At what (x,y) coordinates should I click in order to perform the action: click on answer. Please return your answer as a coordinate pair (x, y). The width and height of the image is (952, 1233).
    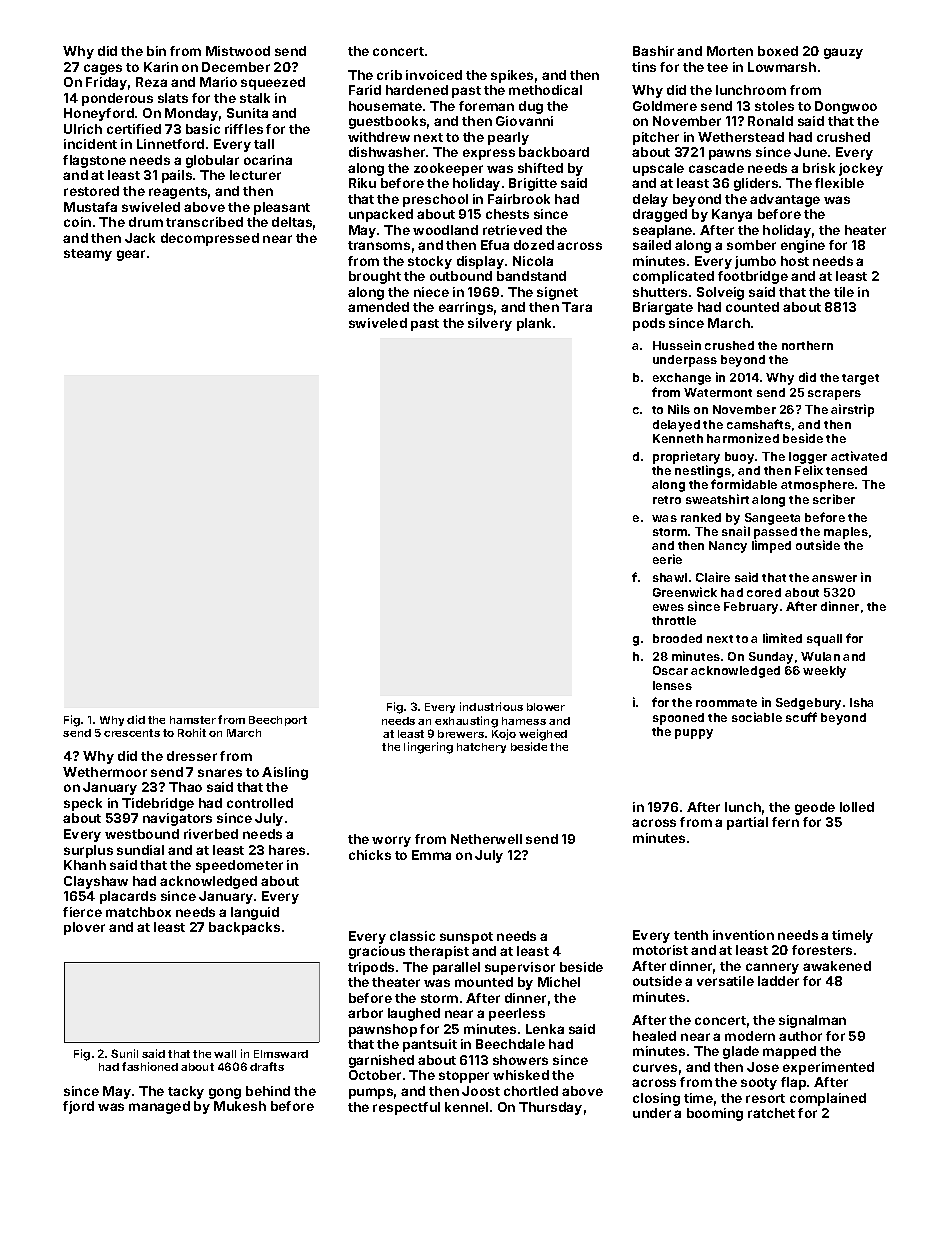
    Looking at the image, I should click on (834, 578).
